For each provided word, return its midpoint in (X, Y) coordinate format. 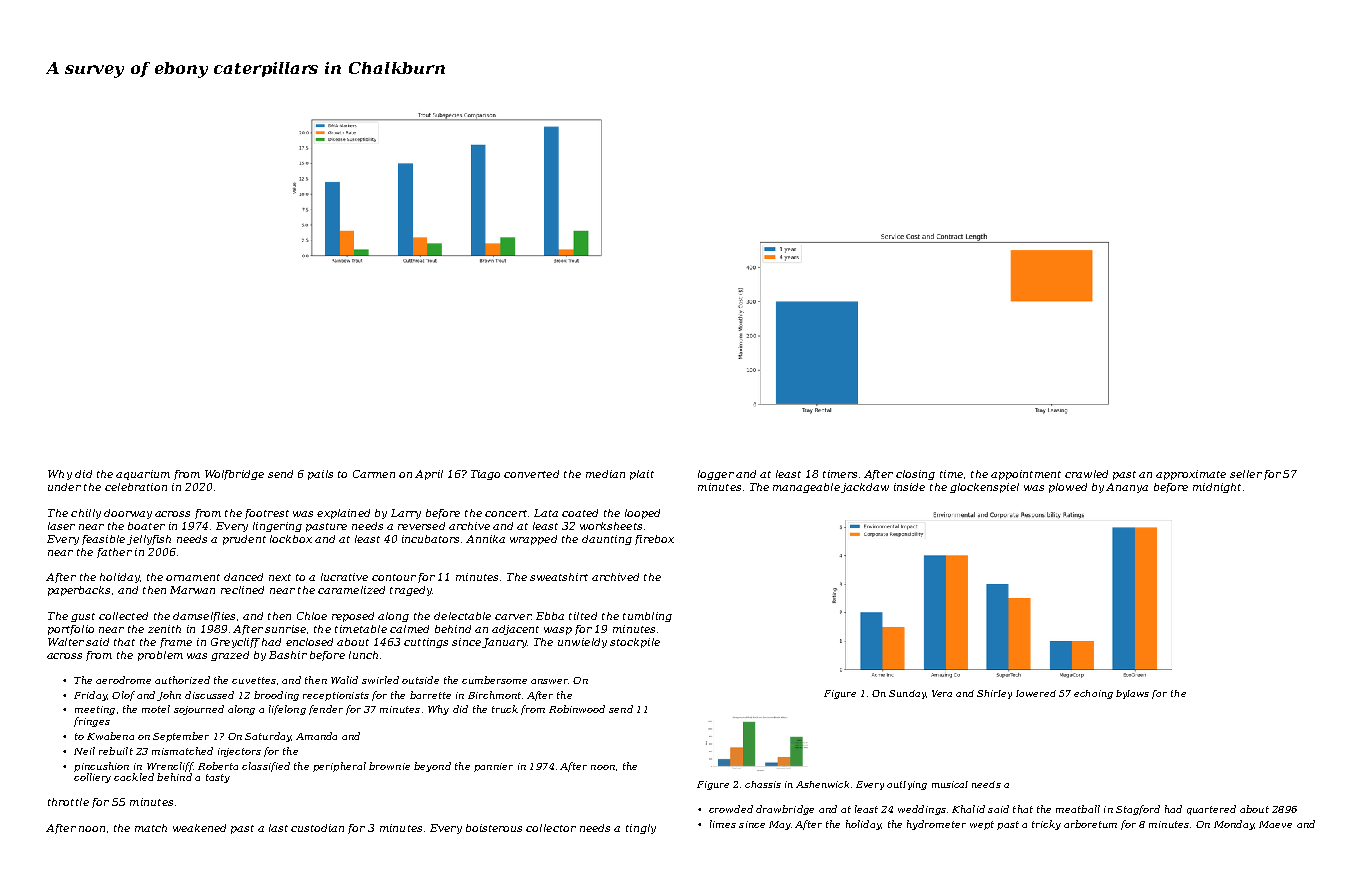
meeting (95, 710)
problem (160, 656)
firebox (654, 540)
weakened (199, 828)
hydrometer (936, 825)
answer (549, 681)
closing (915, 475)
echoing (1093, 694)
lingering (277, 527)
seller (1246, 474)
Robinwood (577, 709)
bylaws (1132, 694)
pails (320, 475)
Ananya (1127, 488)
